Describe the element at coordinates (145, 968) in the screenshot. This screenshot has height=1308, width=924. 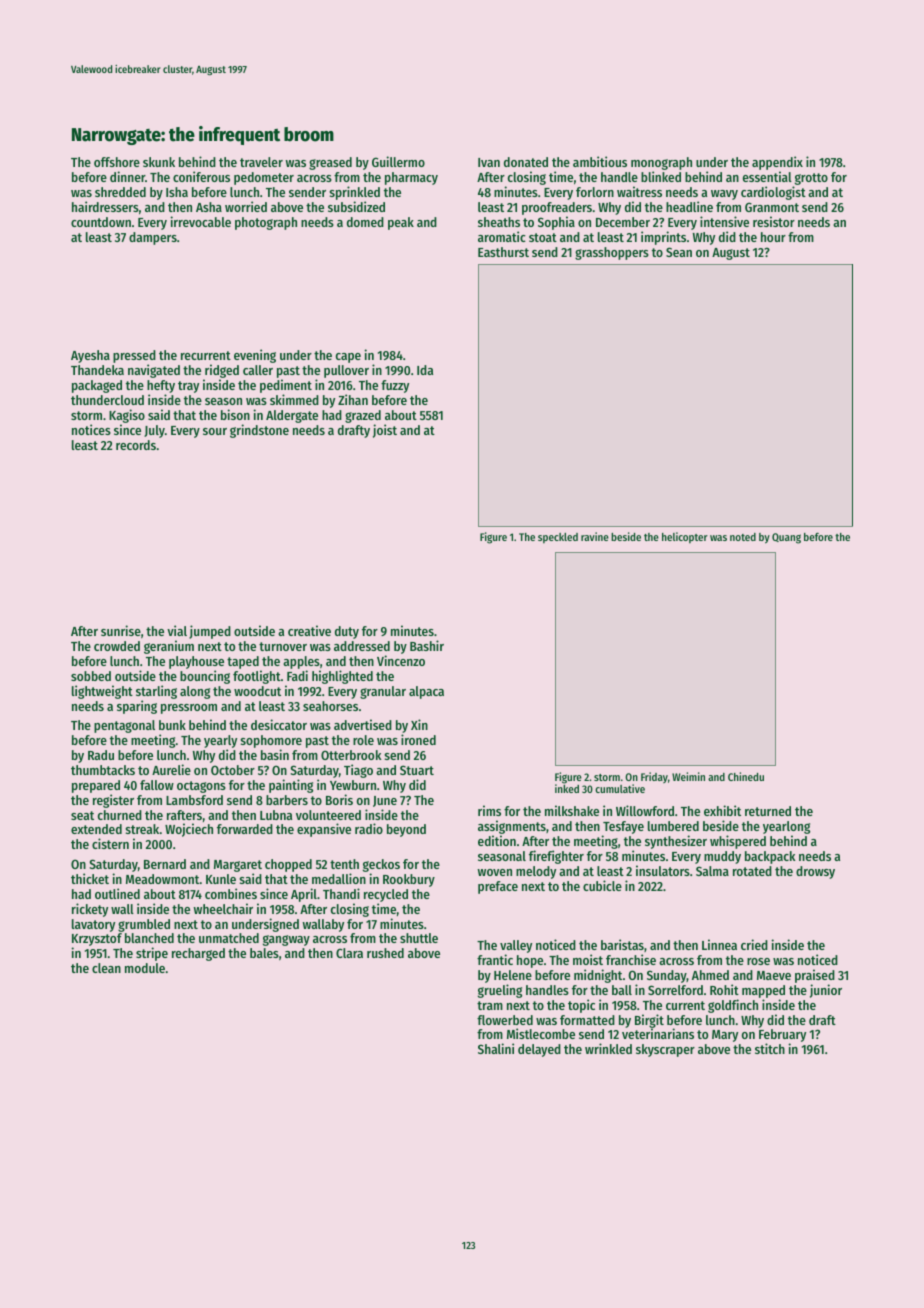
I see `module` at that location.
